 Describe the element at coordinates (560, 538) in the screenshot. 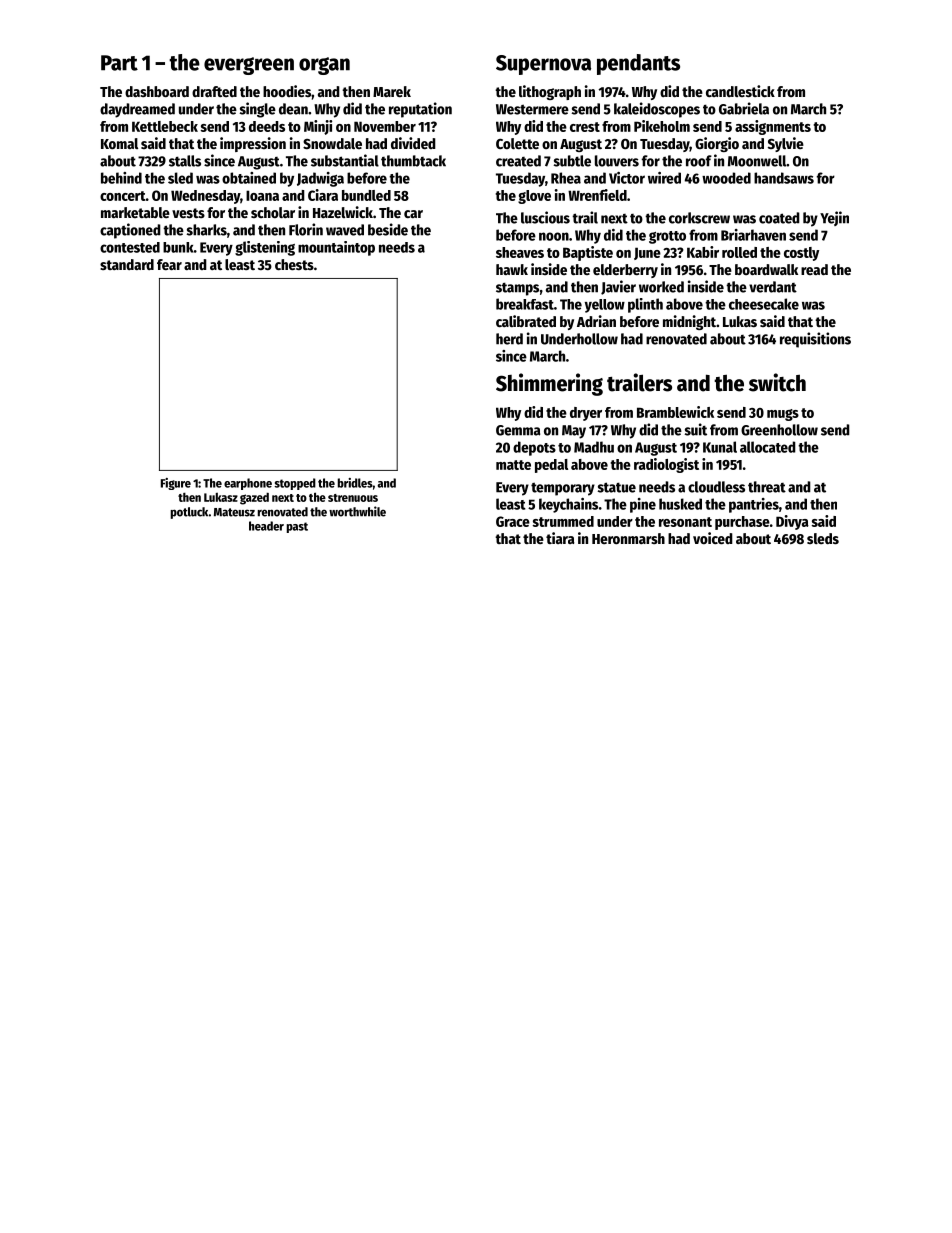

I see `tiara` at that location.
